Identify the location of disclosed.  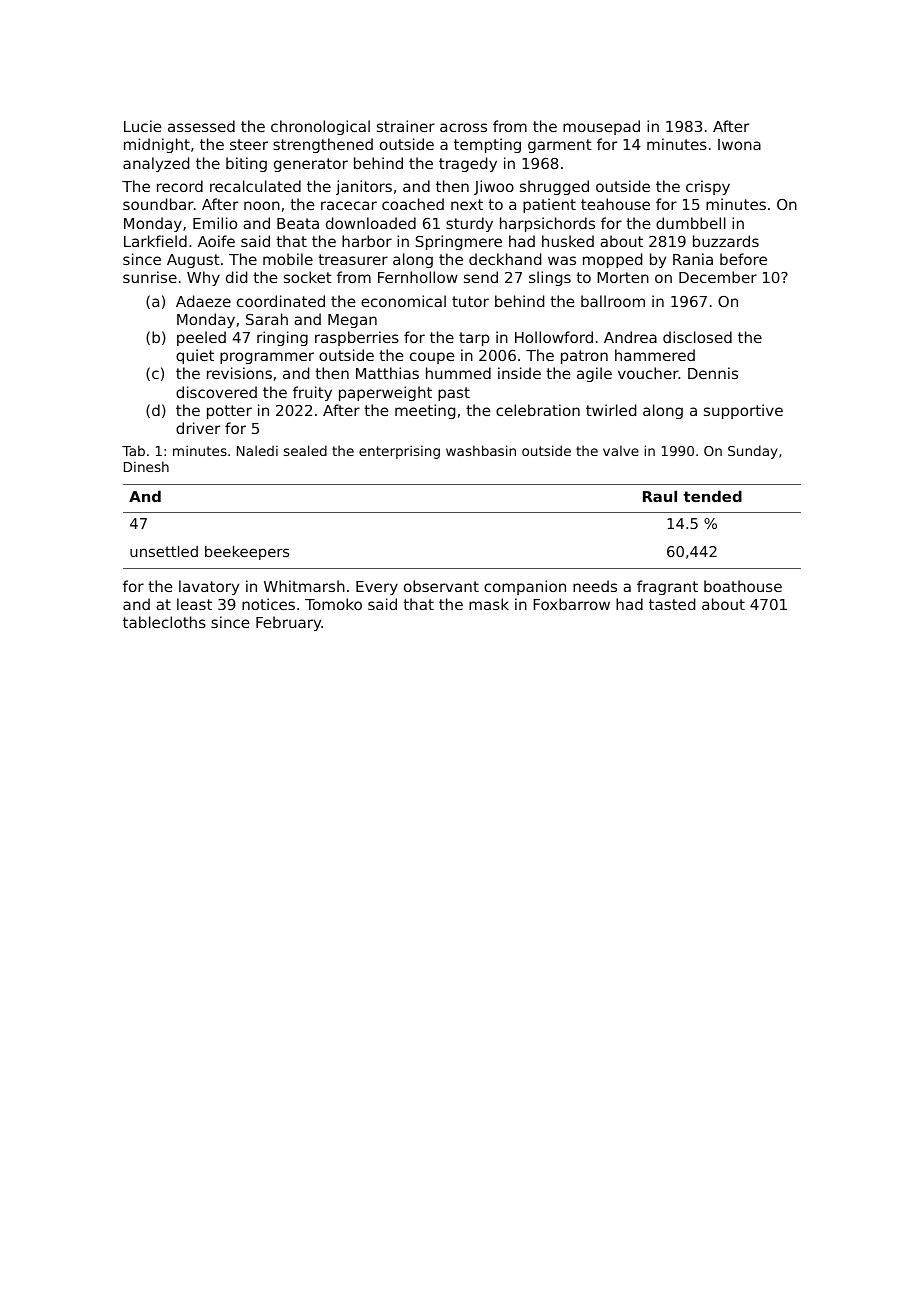
(697, 337).
